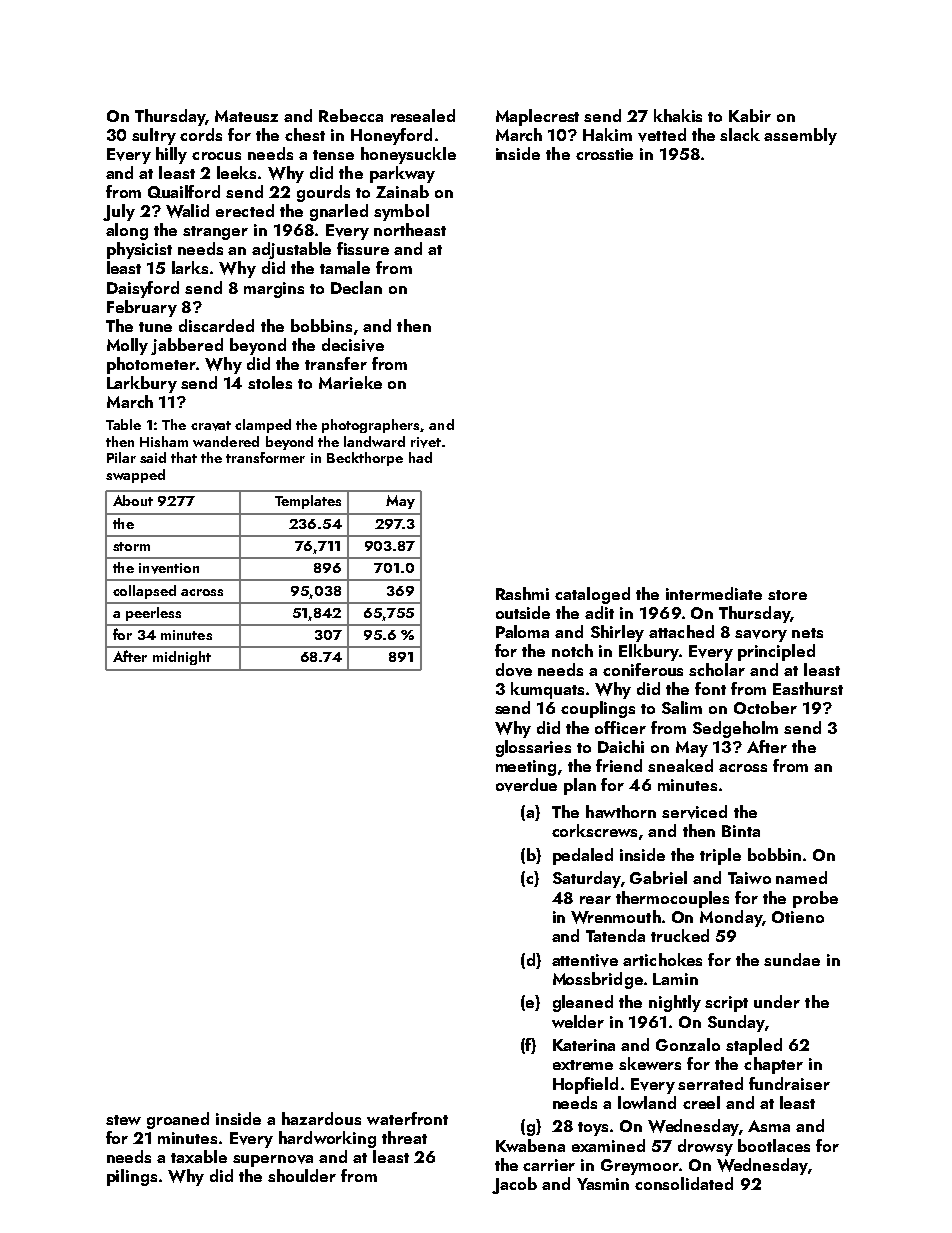  I want to click on Rebecca, so click(351, 115).
